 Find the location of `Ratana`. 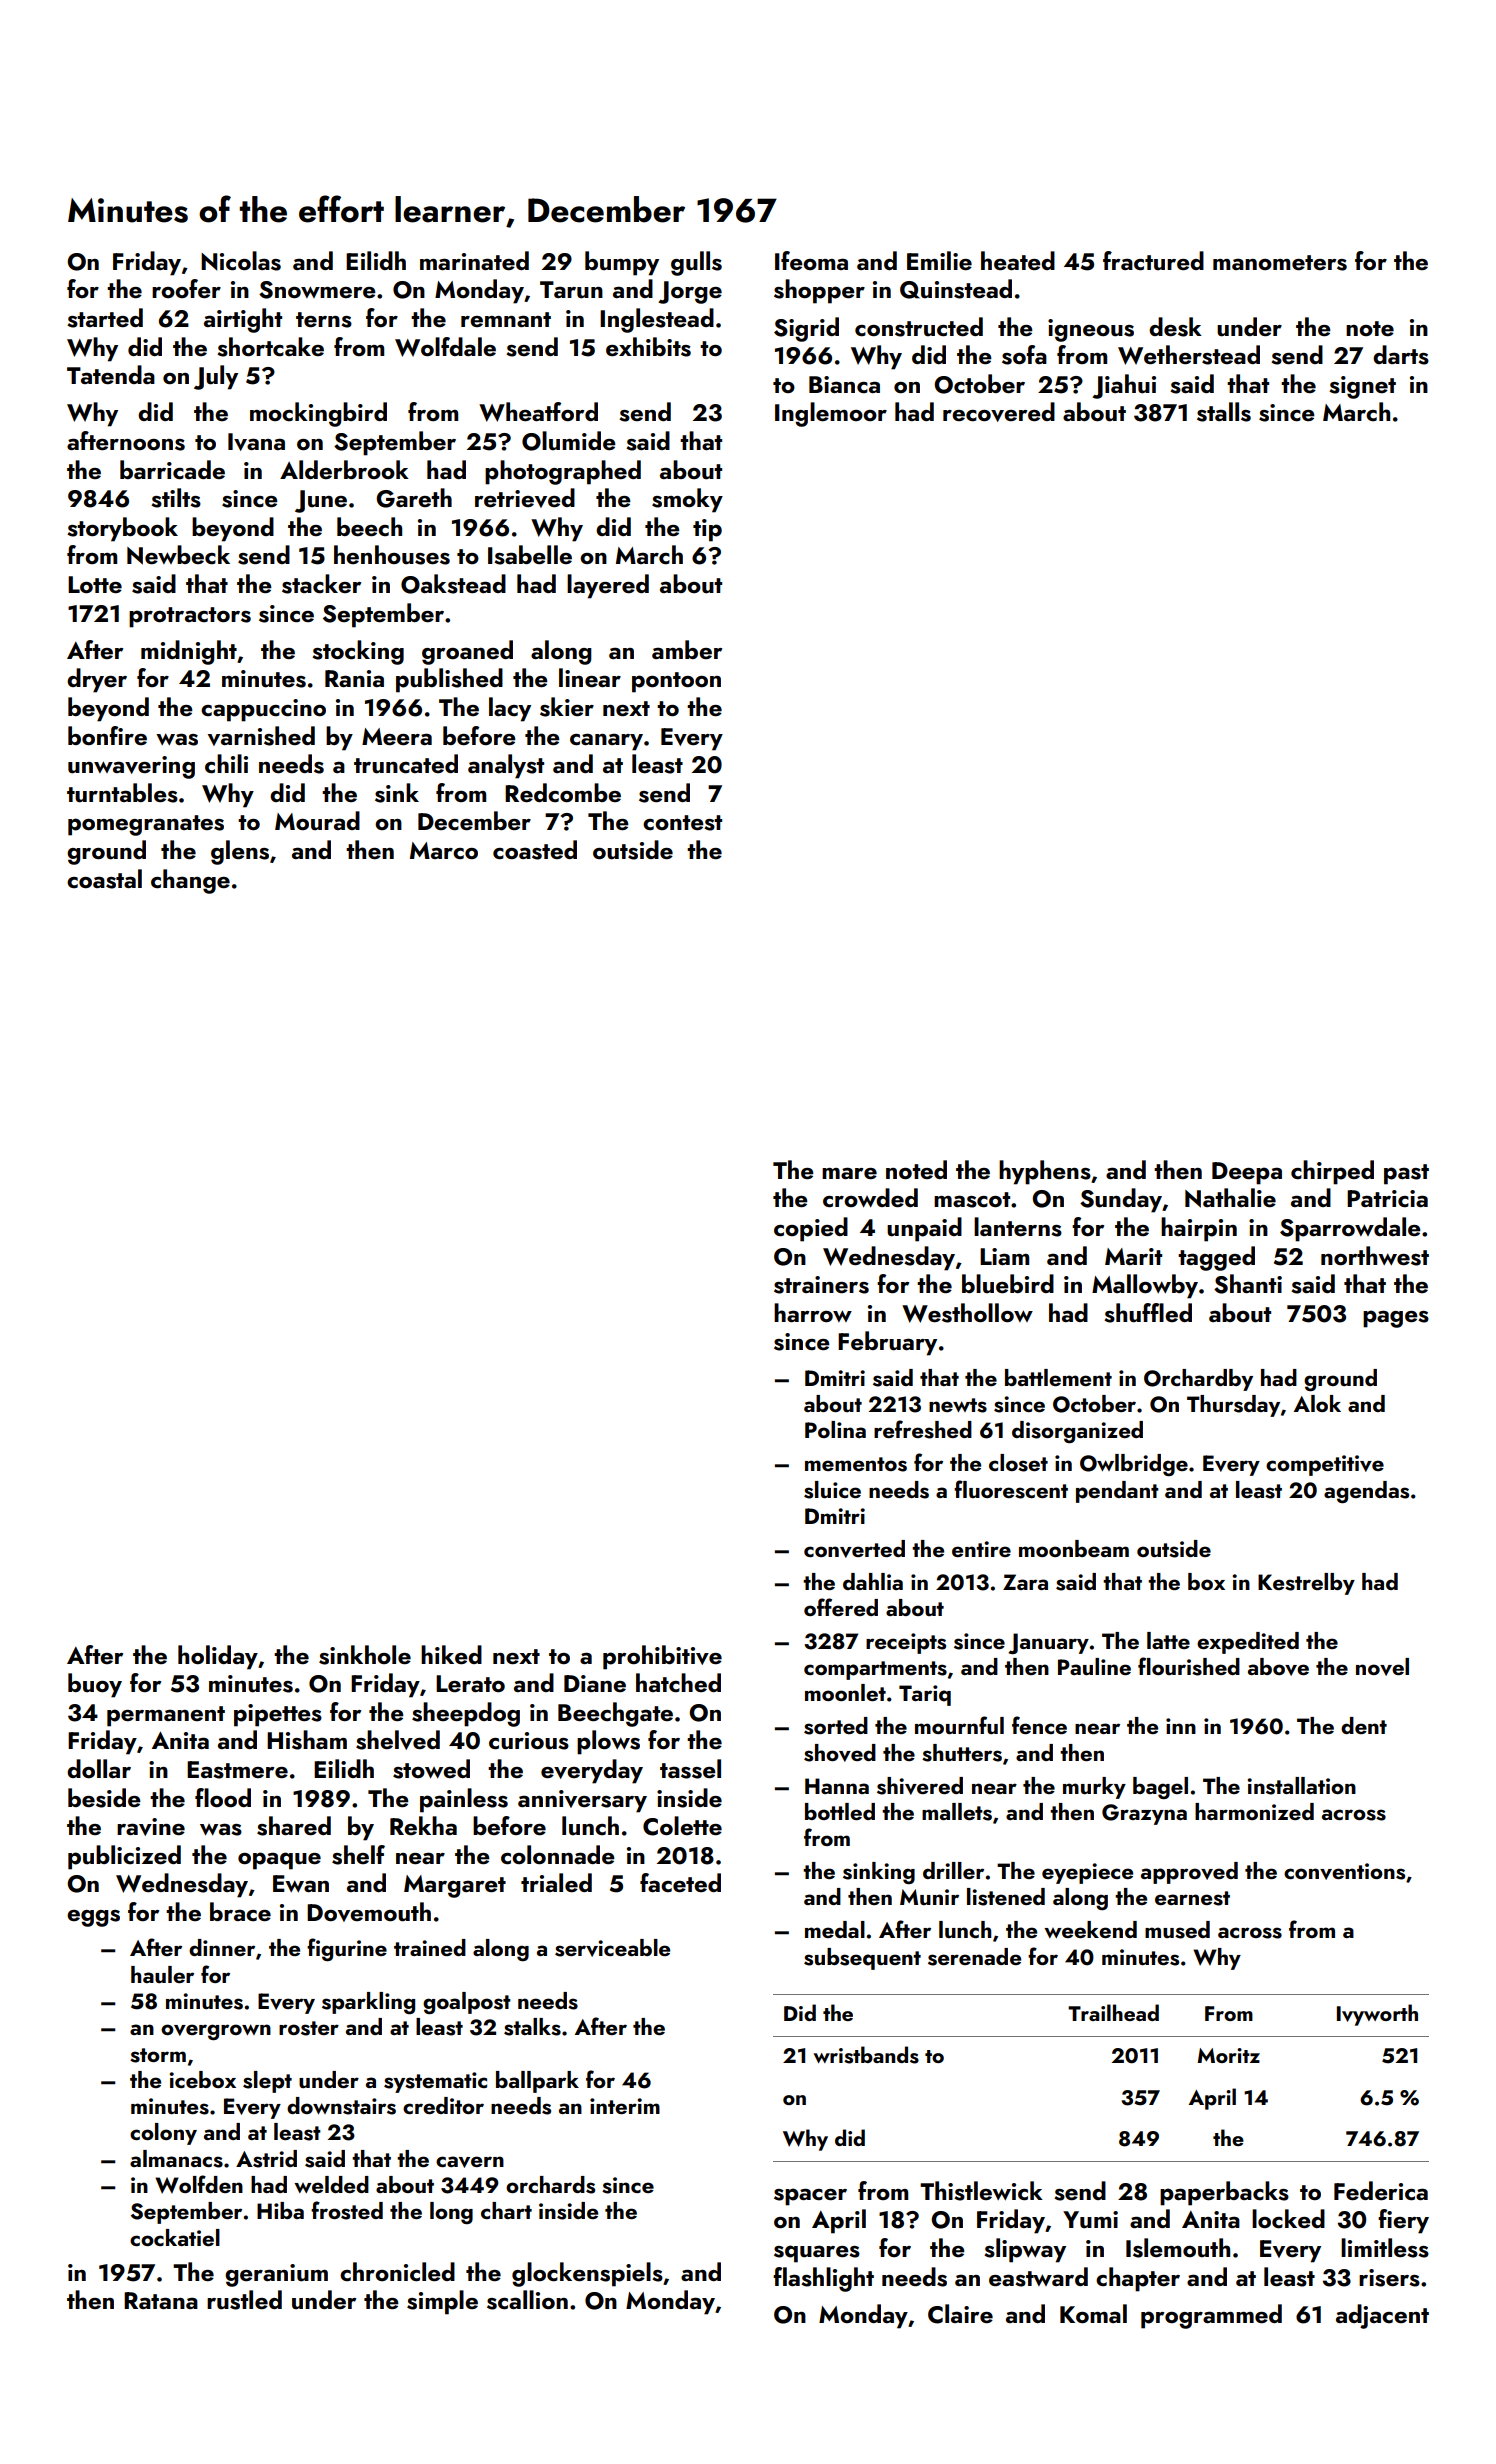

Ratana is located at coordinates (161, 2300).
